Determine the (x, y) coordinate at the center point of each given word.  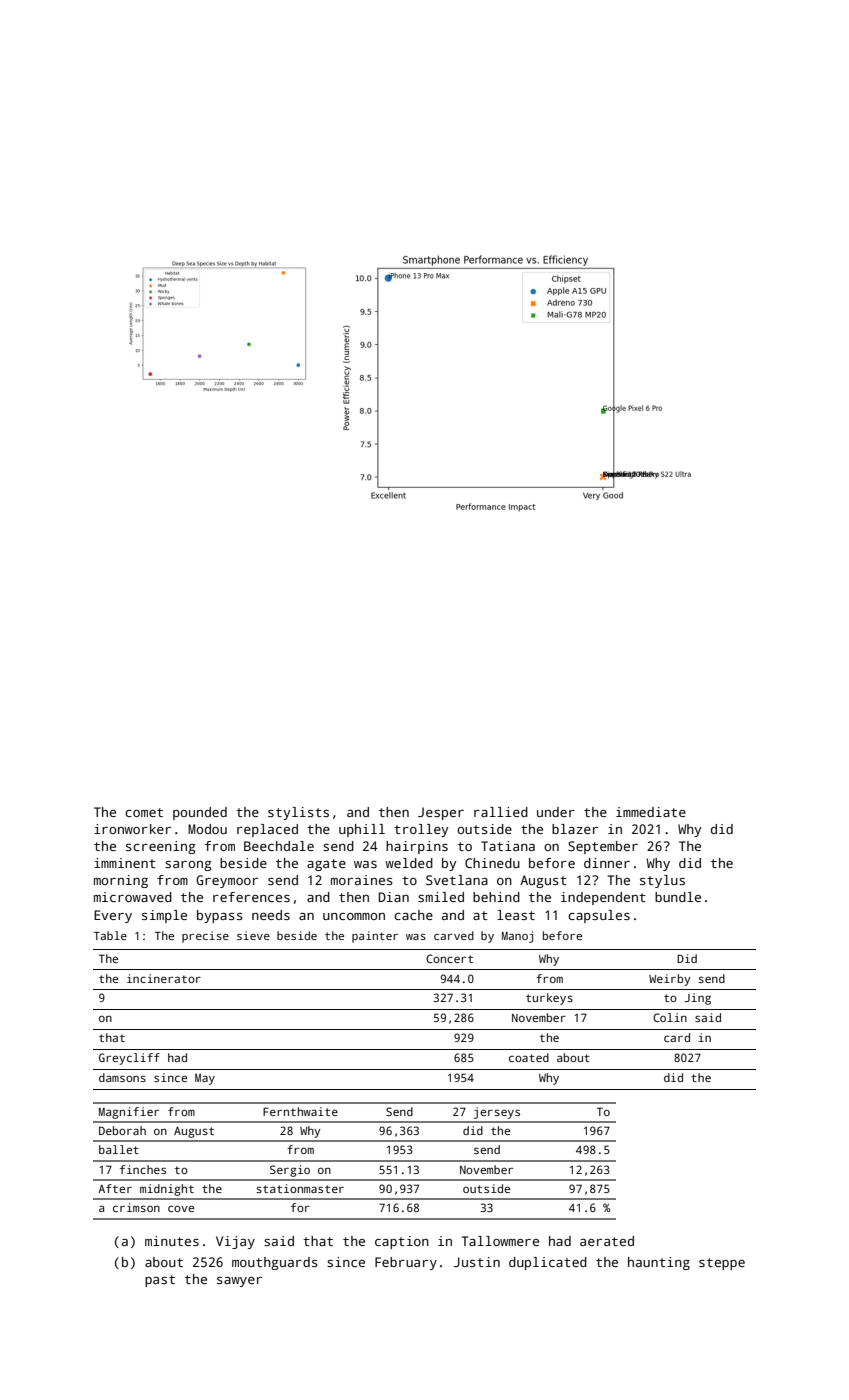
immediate (651, 812)
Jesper (441, 813)
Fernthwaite (300, 1111)
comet (144, 812)
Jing (697, 999)
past (160, 1281)
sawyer (239, 1282)
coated (529, 1057)
